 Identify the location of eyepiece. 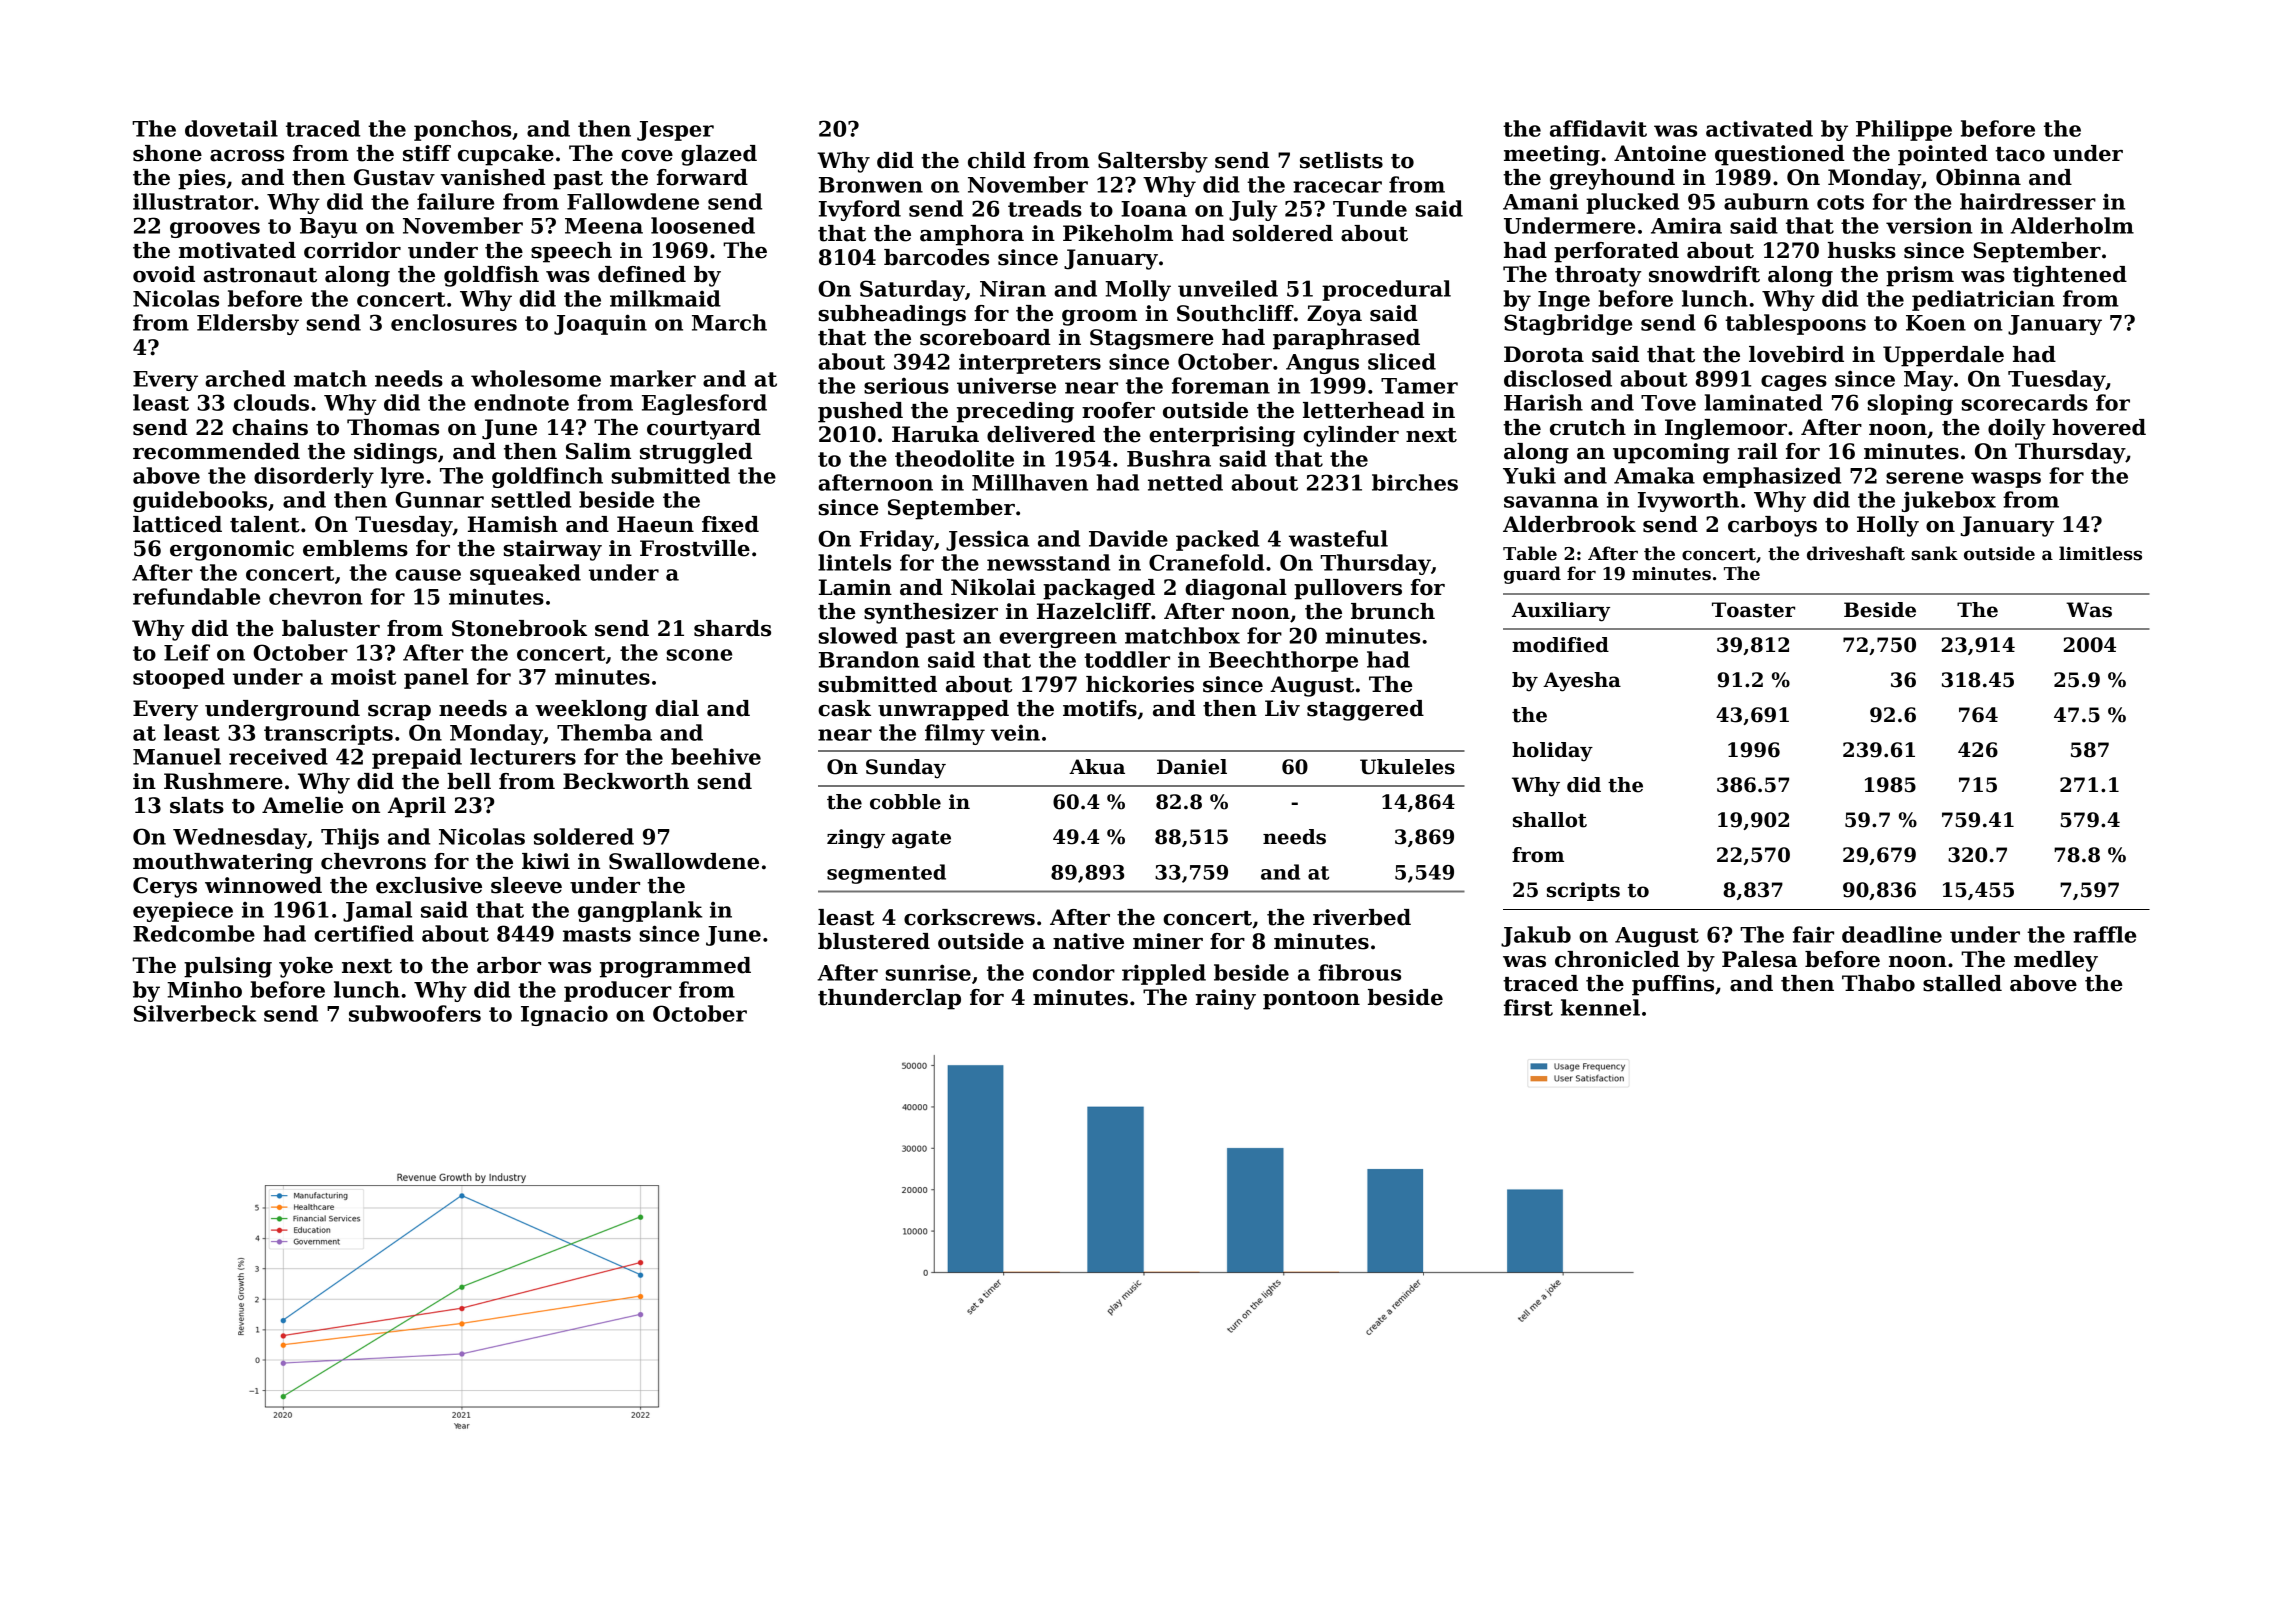
(183, 911).
